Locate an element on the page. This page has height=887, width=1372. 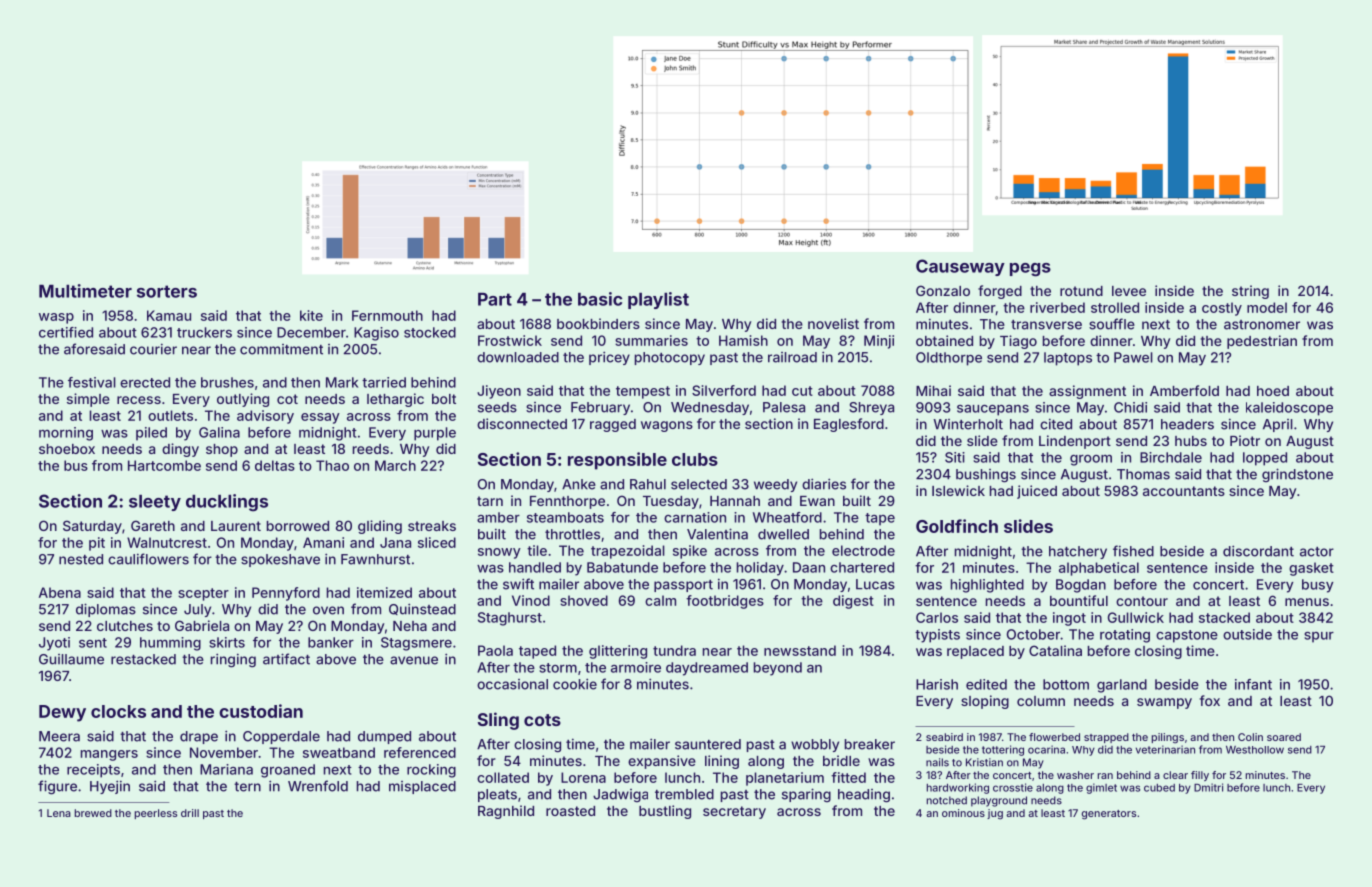
Westhollow is located at coordinates (1255, 750).
